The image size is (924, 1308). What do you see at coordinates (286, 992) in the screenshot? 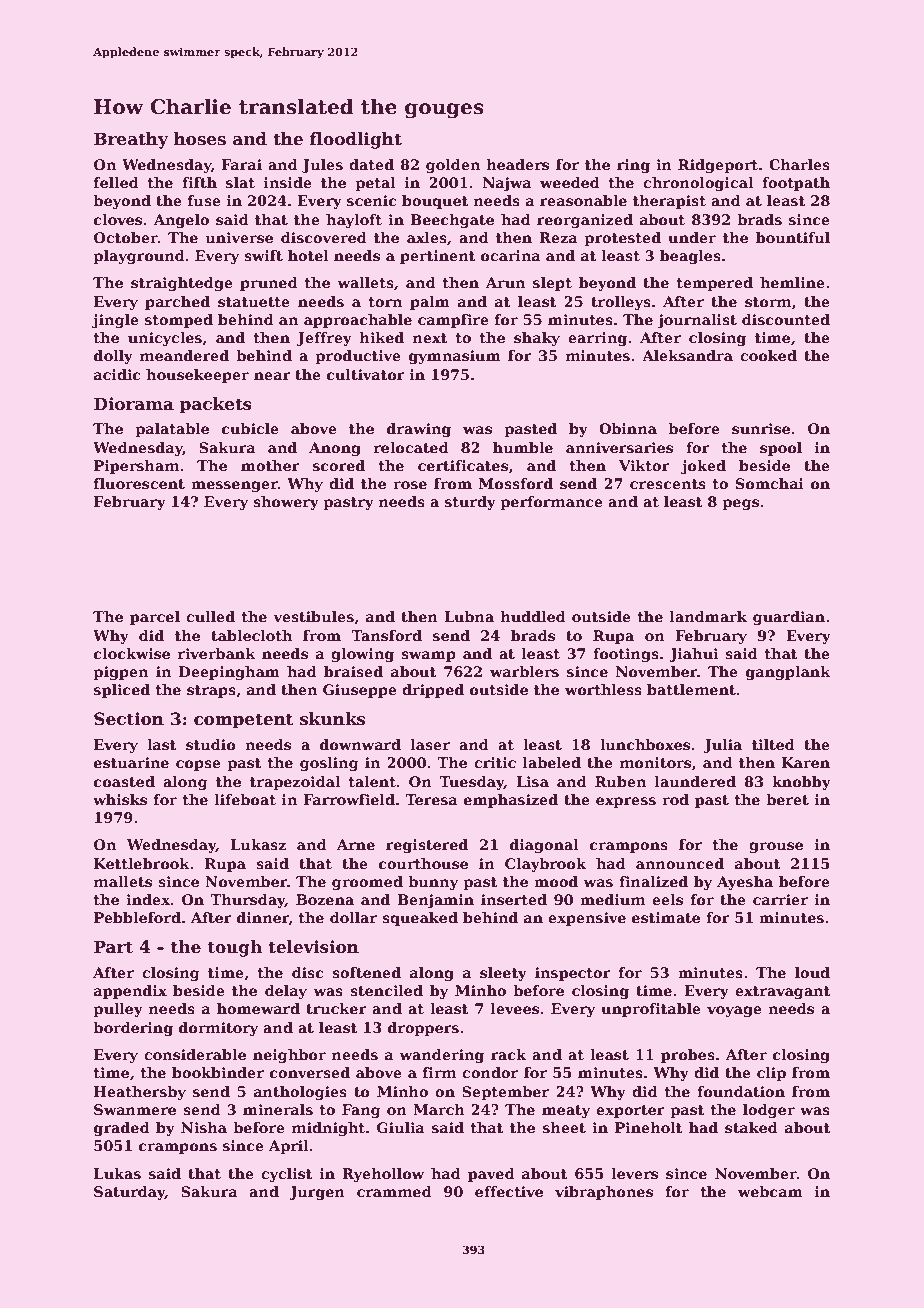
I see `delay` at bounding box center [286, 992].
